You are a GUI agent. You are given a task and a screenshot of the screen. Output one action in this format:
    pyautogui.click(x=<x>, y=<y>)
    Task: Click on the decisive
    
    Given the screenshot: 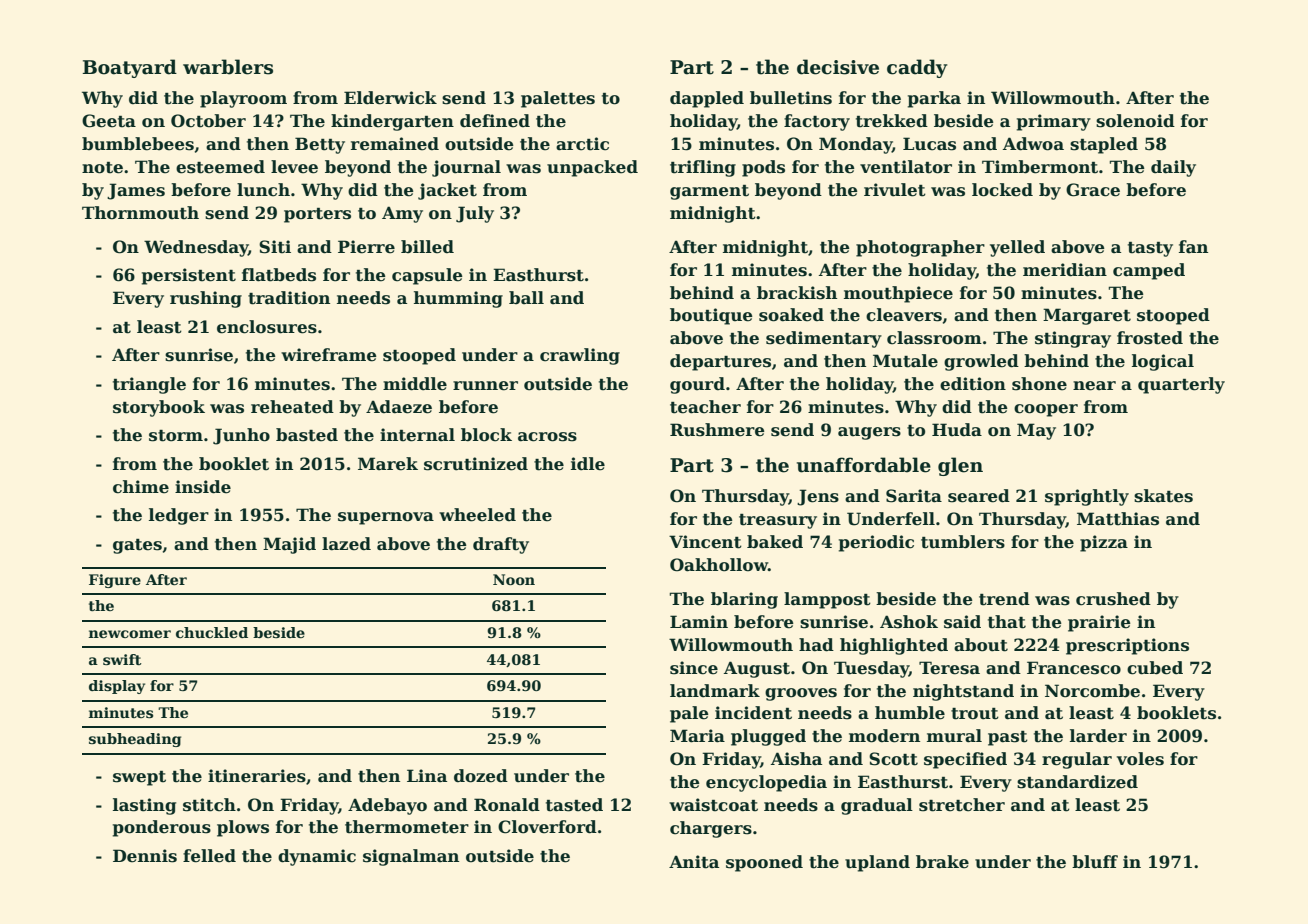 What is the action you would take?
    pyautogui.click(x=838, y=67)
